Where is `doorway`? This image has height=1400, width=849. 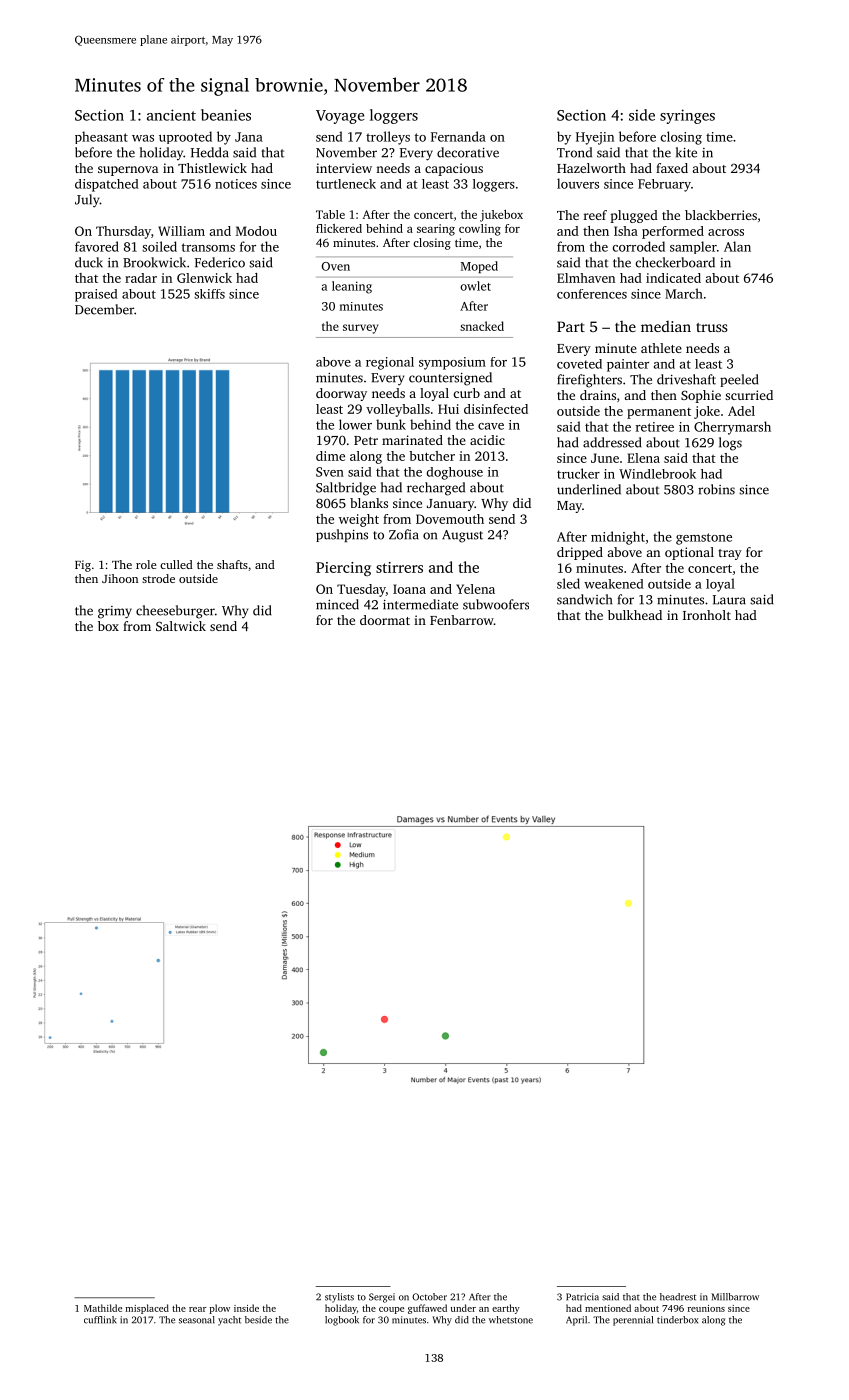
doorway is located at coordinates (341, 394).
